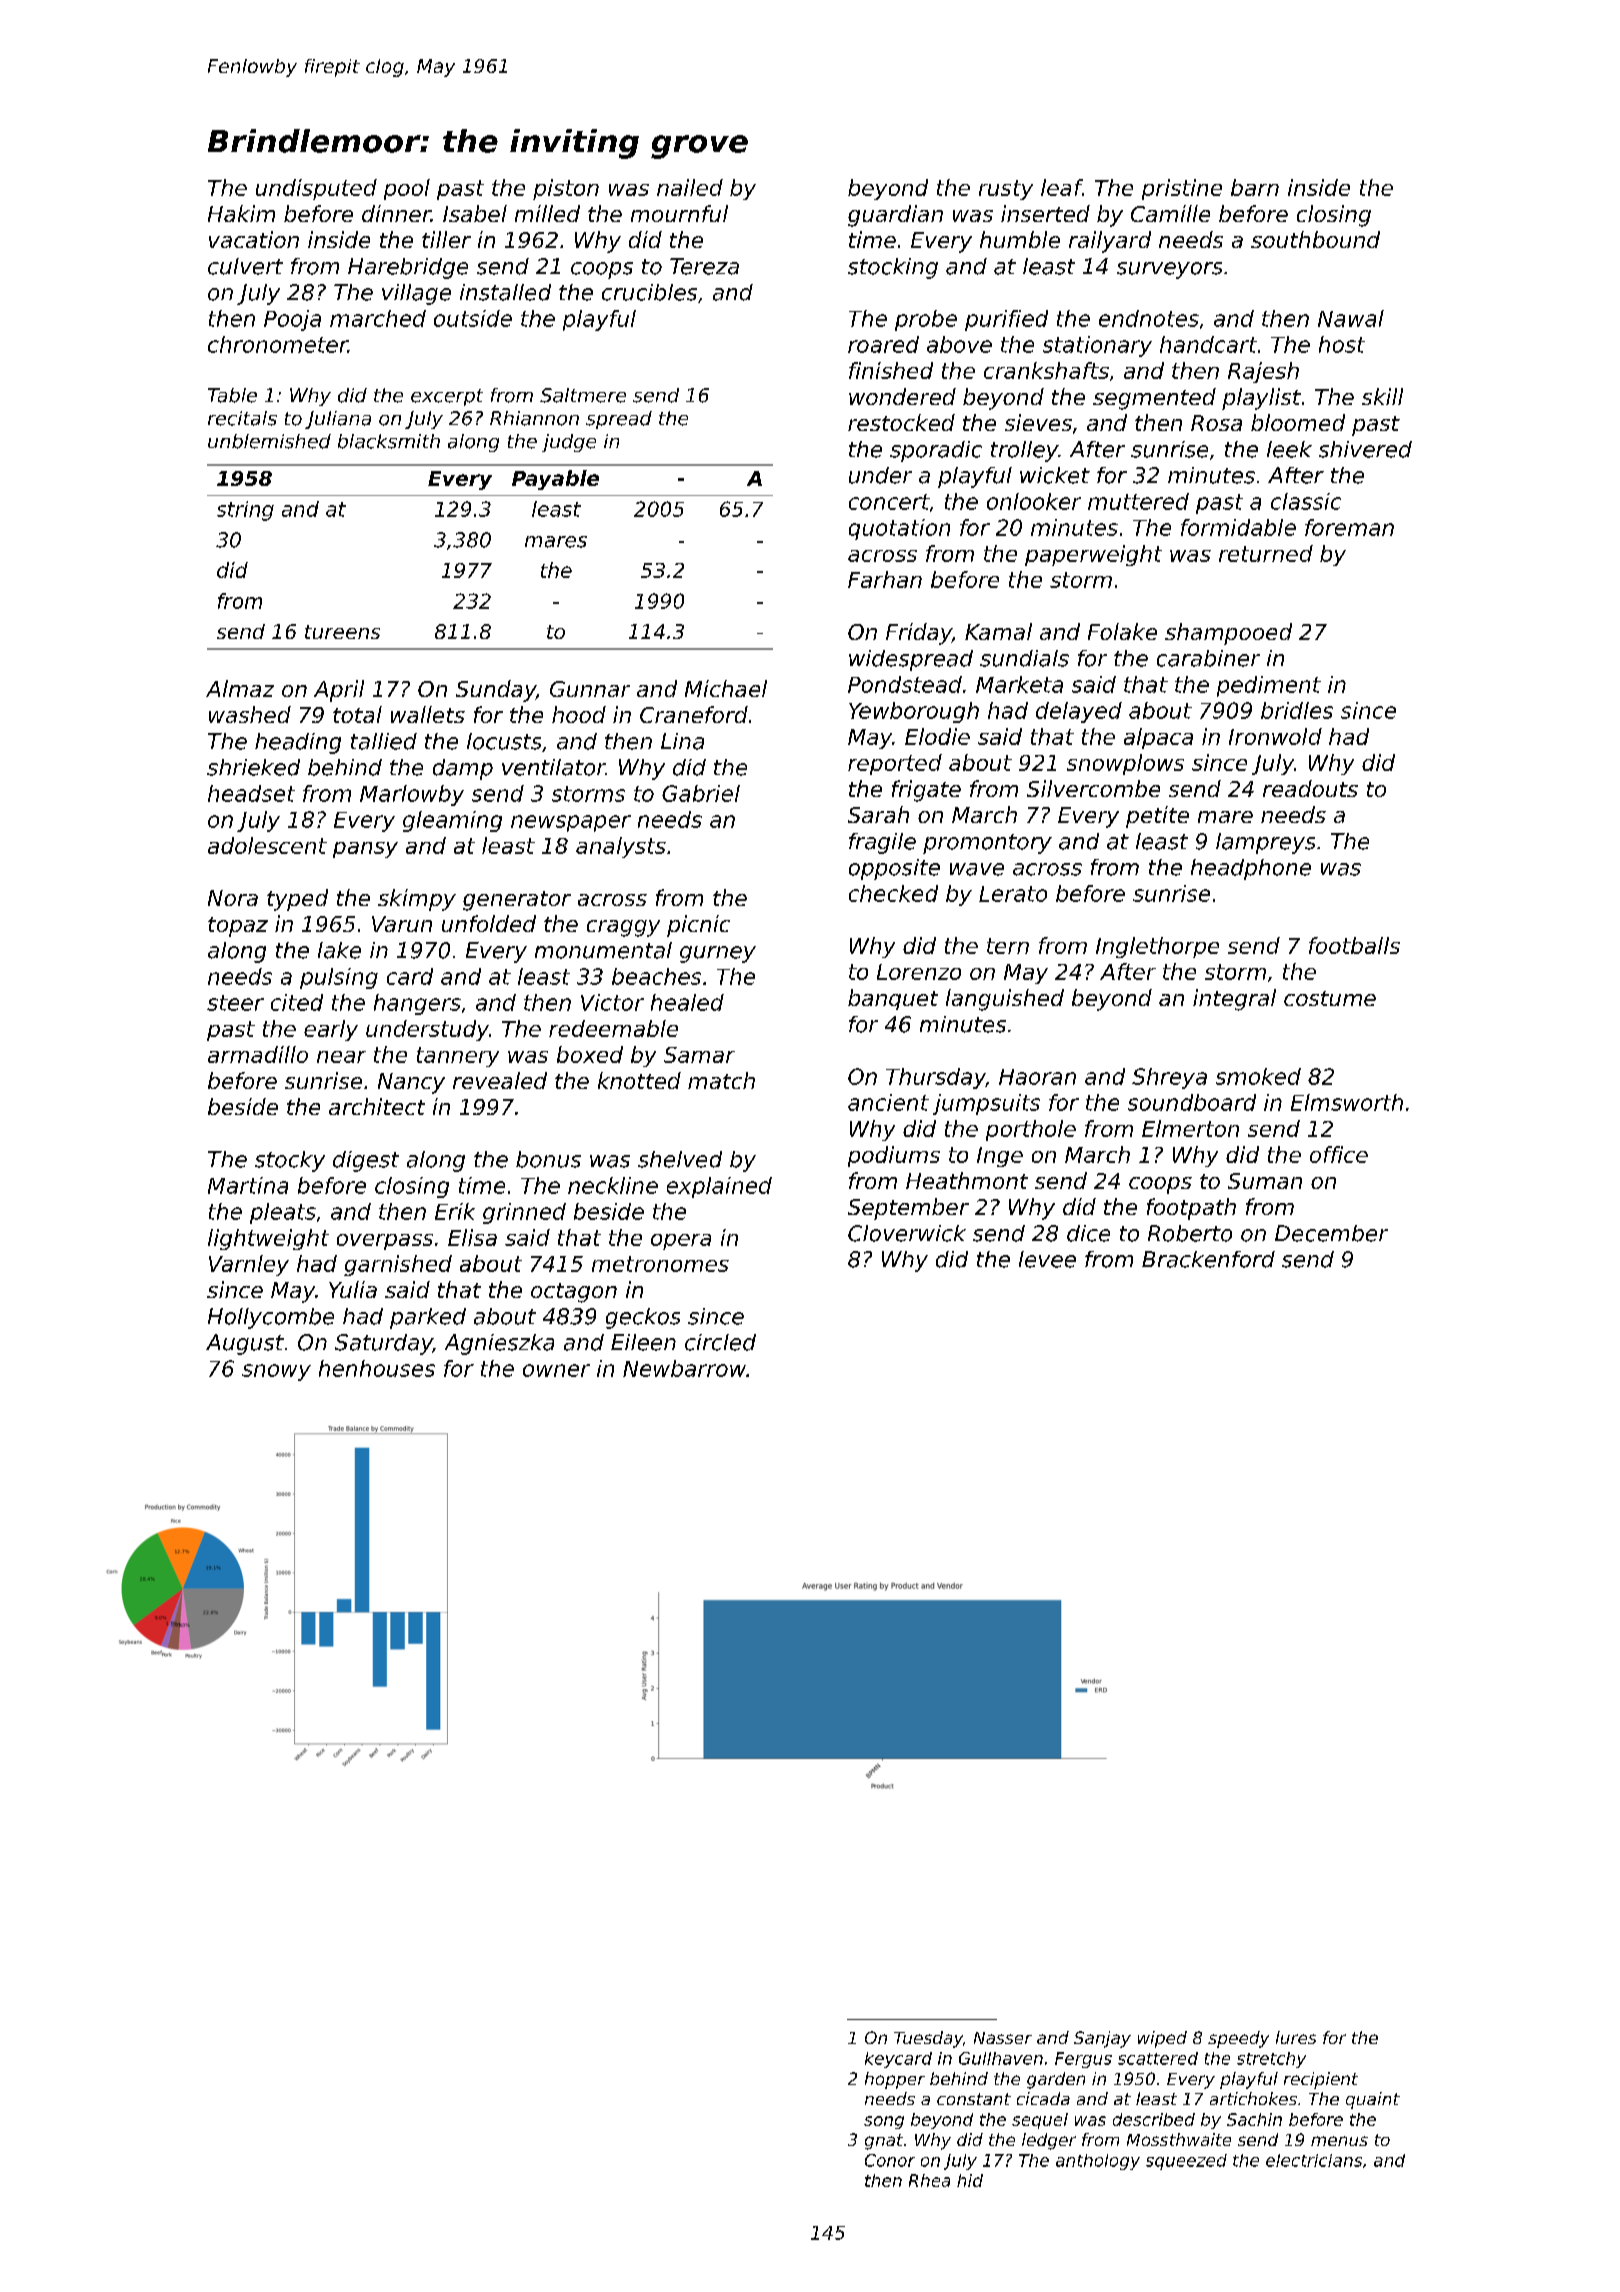  What do you see at coordinates (884, 2122) in the page?
I see `song` at bounding box center [884, 2122].
